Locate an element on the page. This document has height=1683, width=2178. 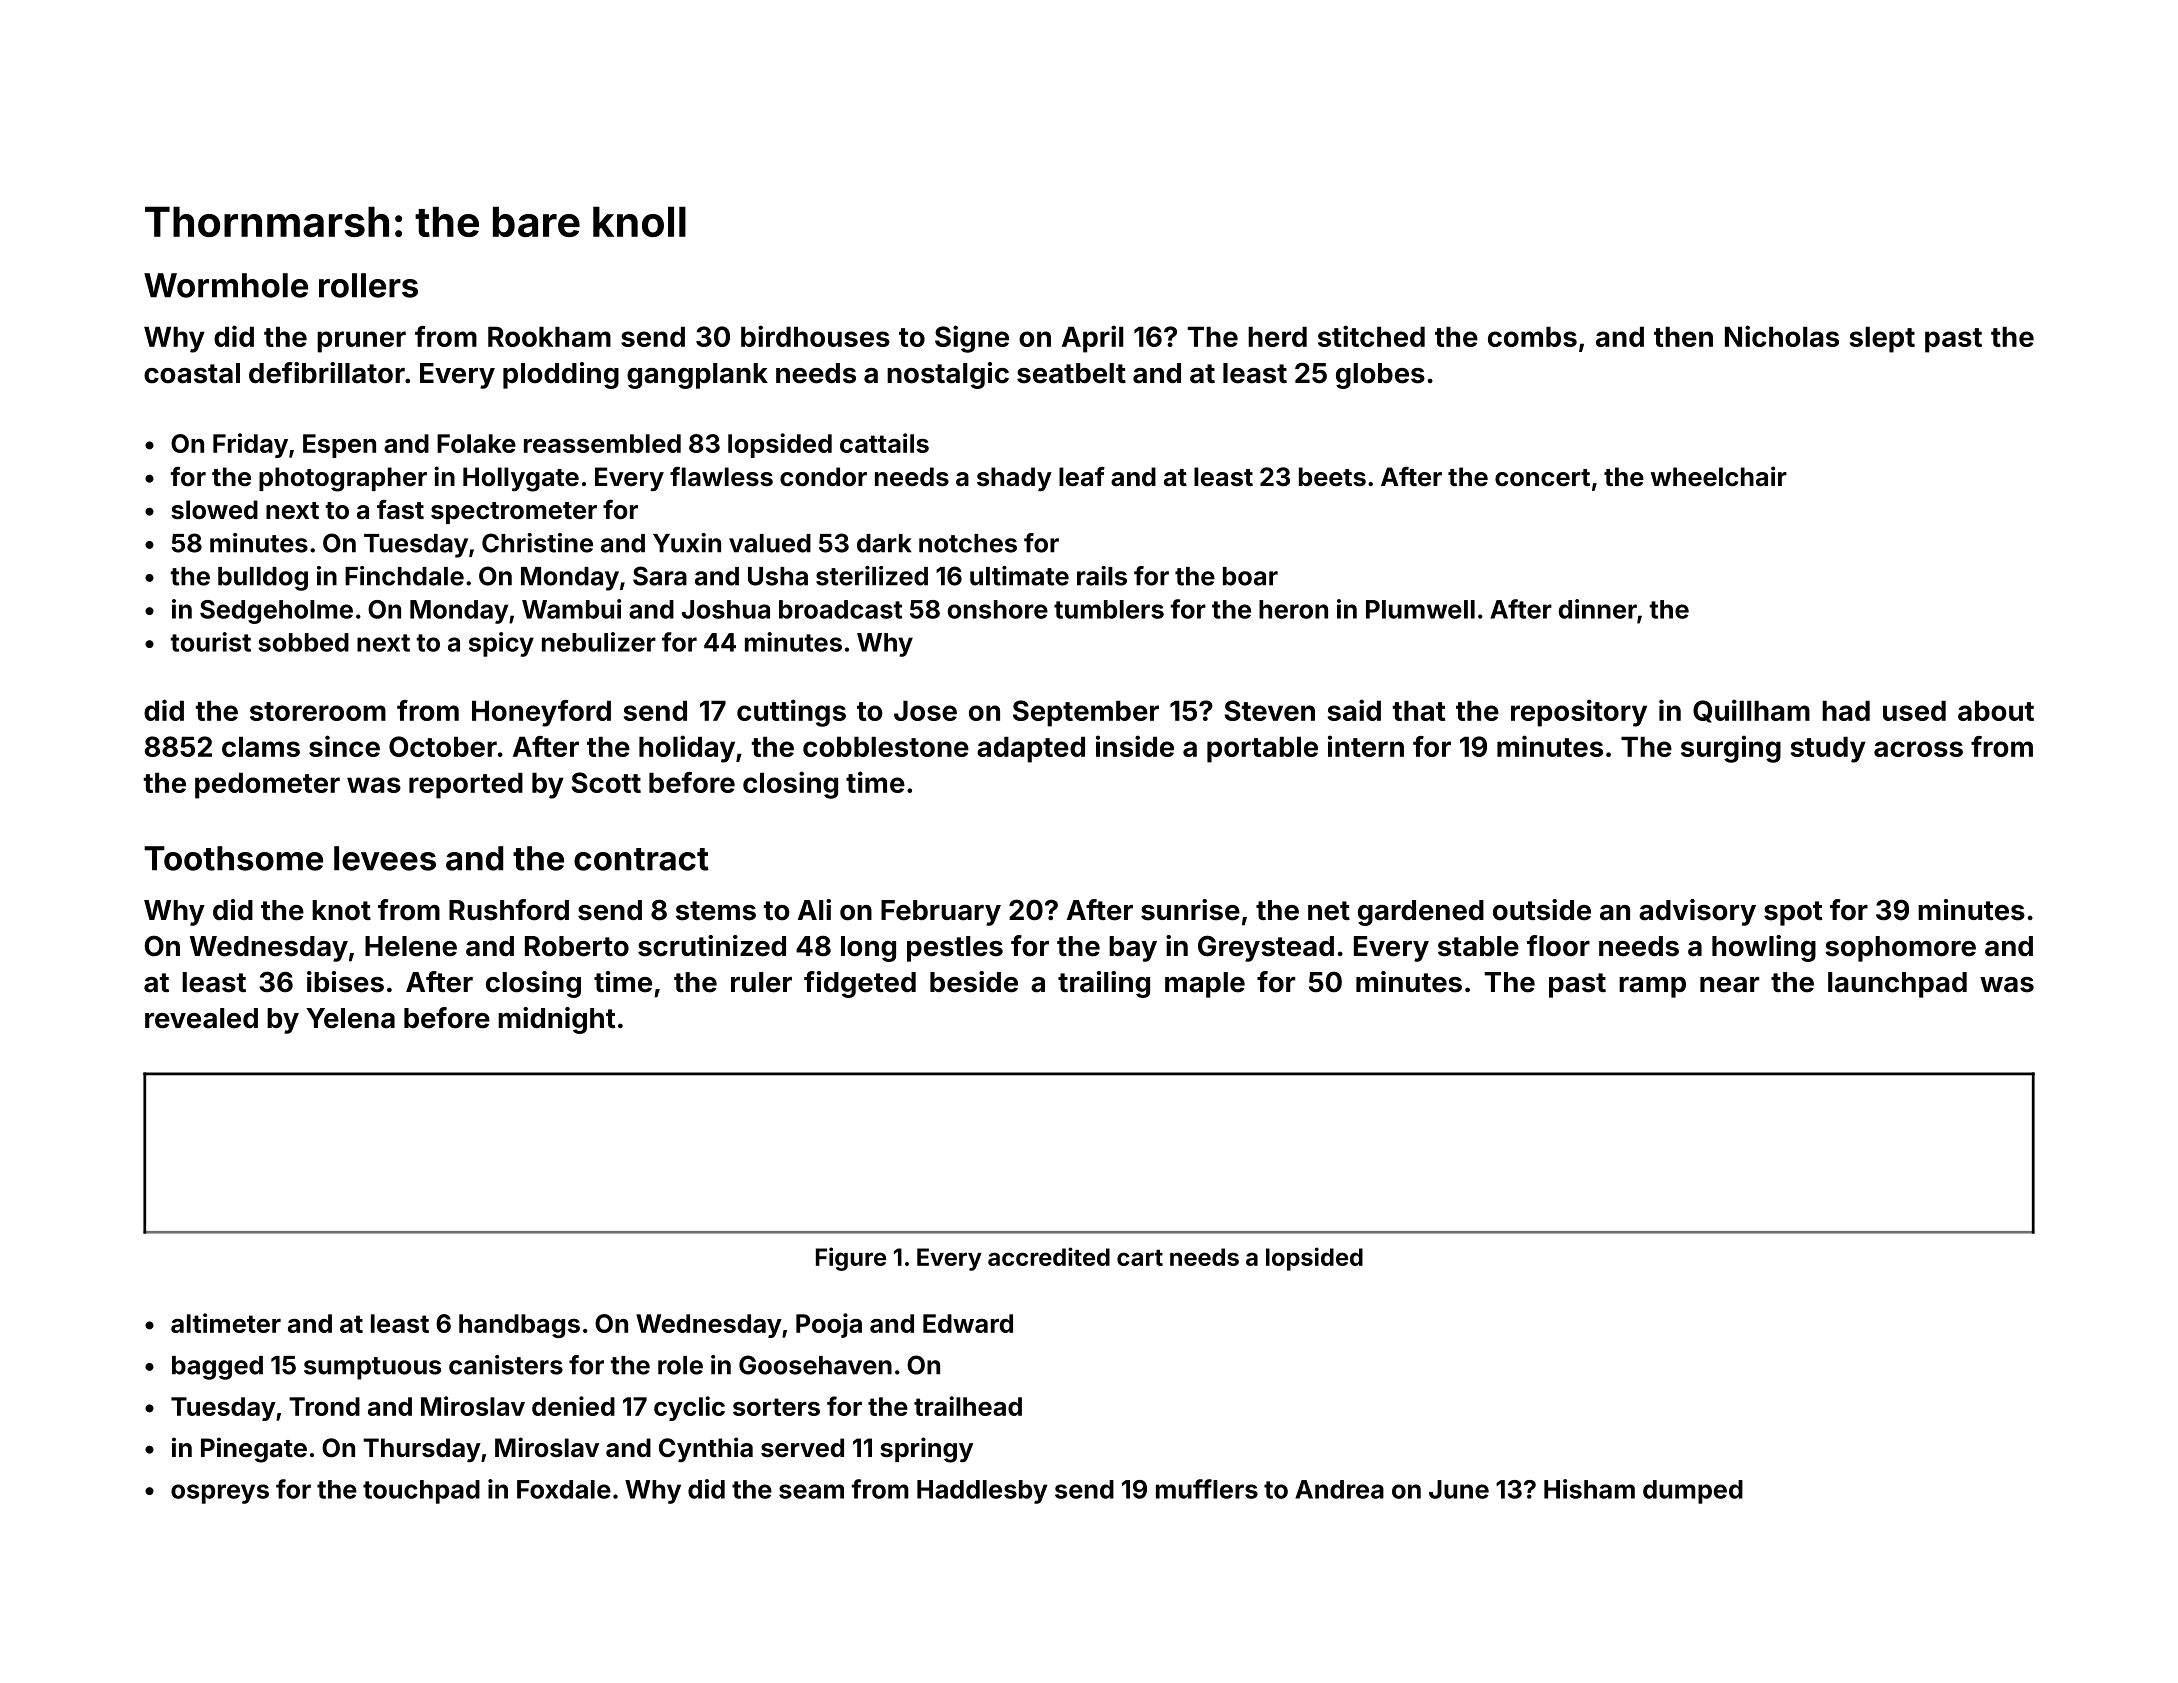
Quillham is located at coordinates (1751, 711).
